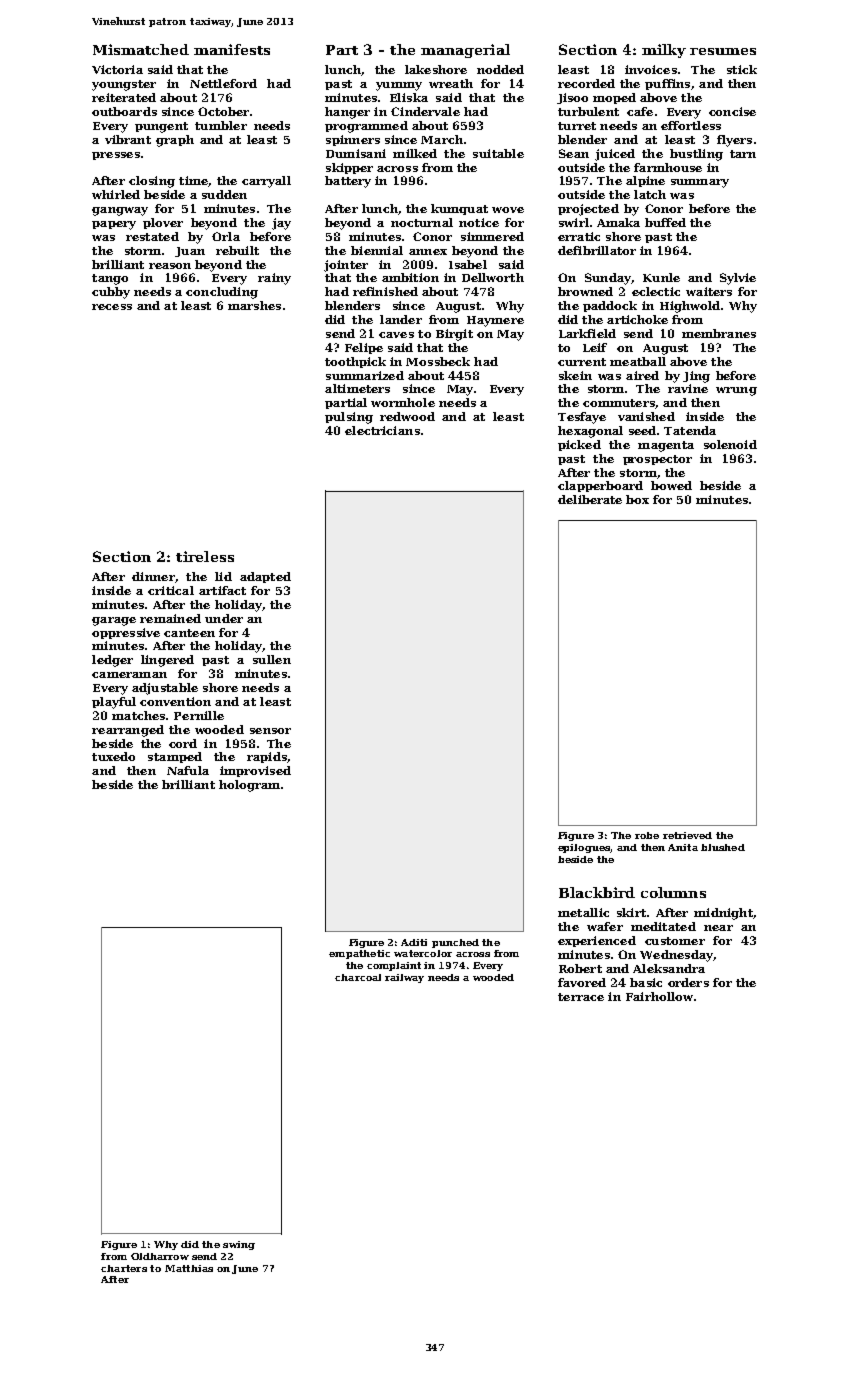 This screenshot has height=1400, width=849. Describe the element at coordinates (116, 156) in the screenshot. I see `presses` at that location.
